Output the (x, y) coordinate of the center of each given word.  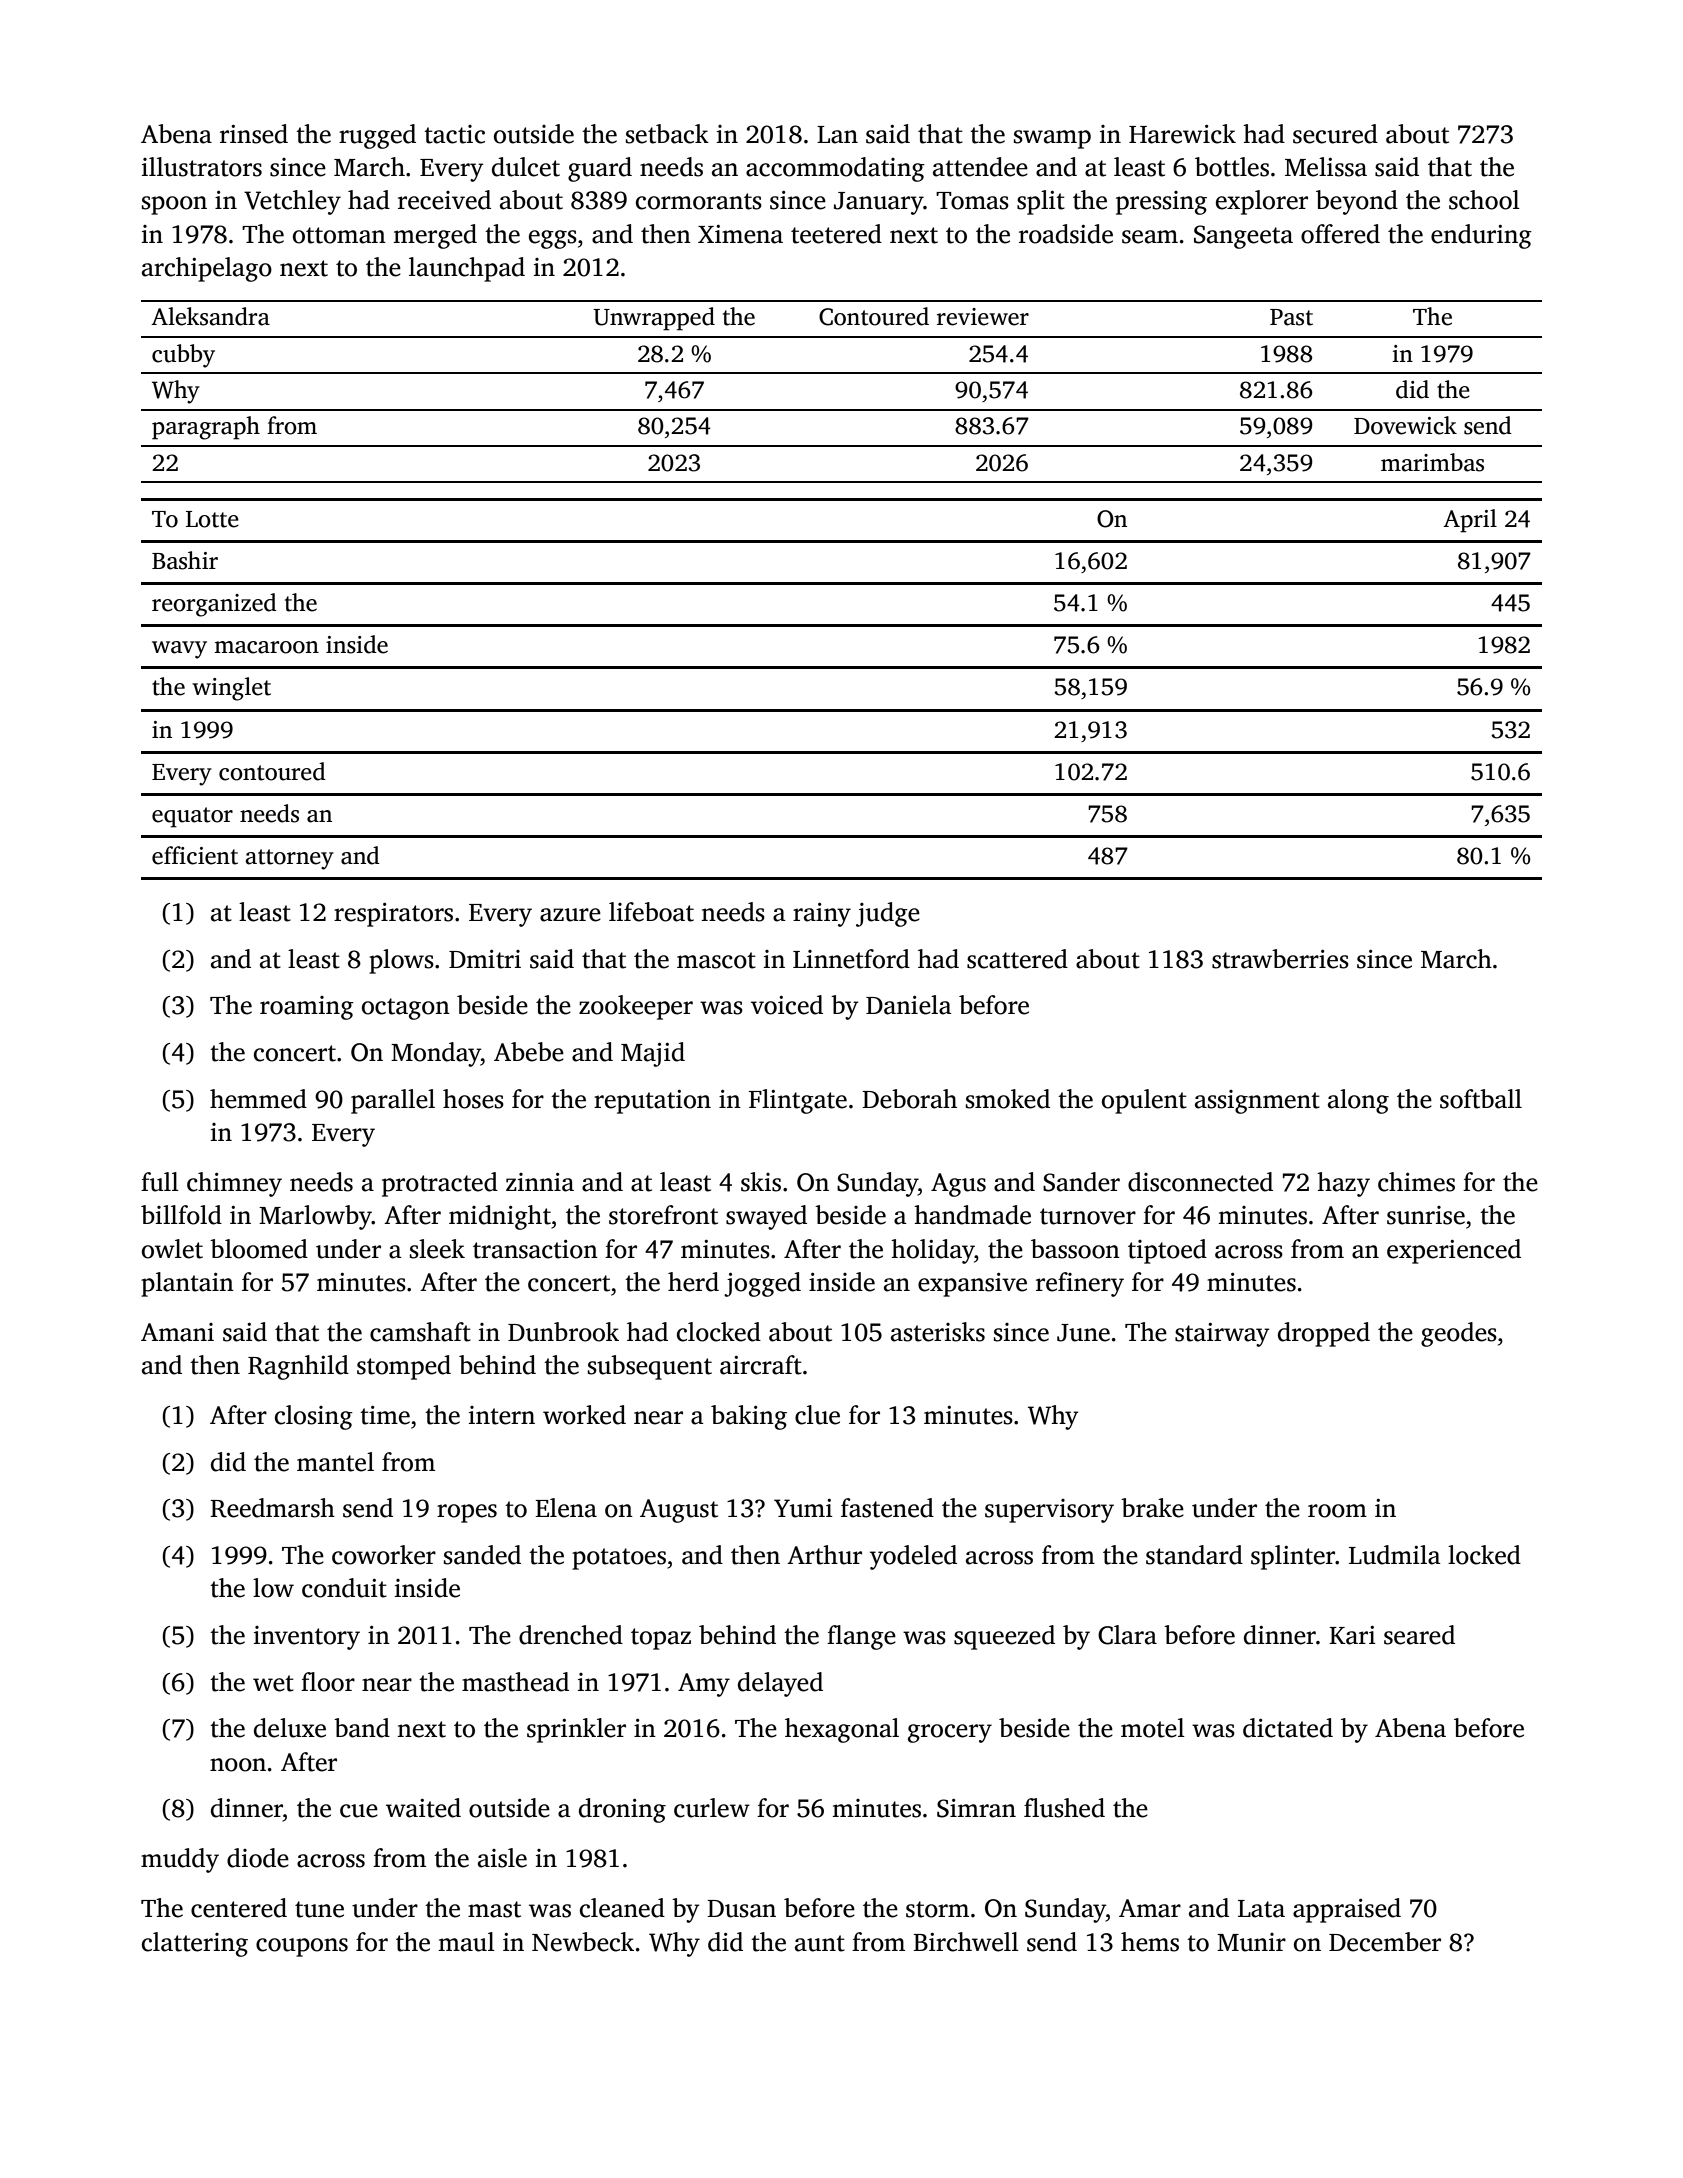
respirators (393, 915)
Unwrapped (654, 319)
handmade (972, 1215)
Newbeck (583, 1942)
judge (888, 914)
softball (1481, 1099)
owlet (172, 1249)
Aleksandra (210, 316)
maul (466, 1942)
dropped (1324, 1334)
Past (1291, 317)
